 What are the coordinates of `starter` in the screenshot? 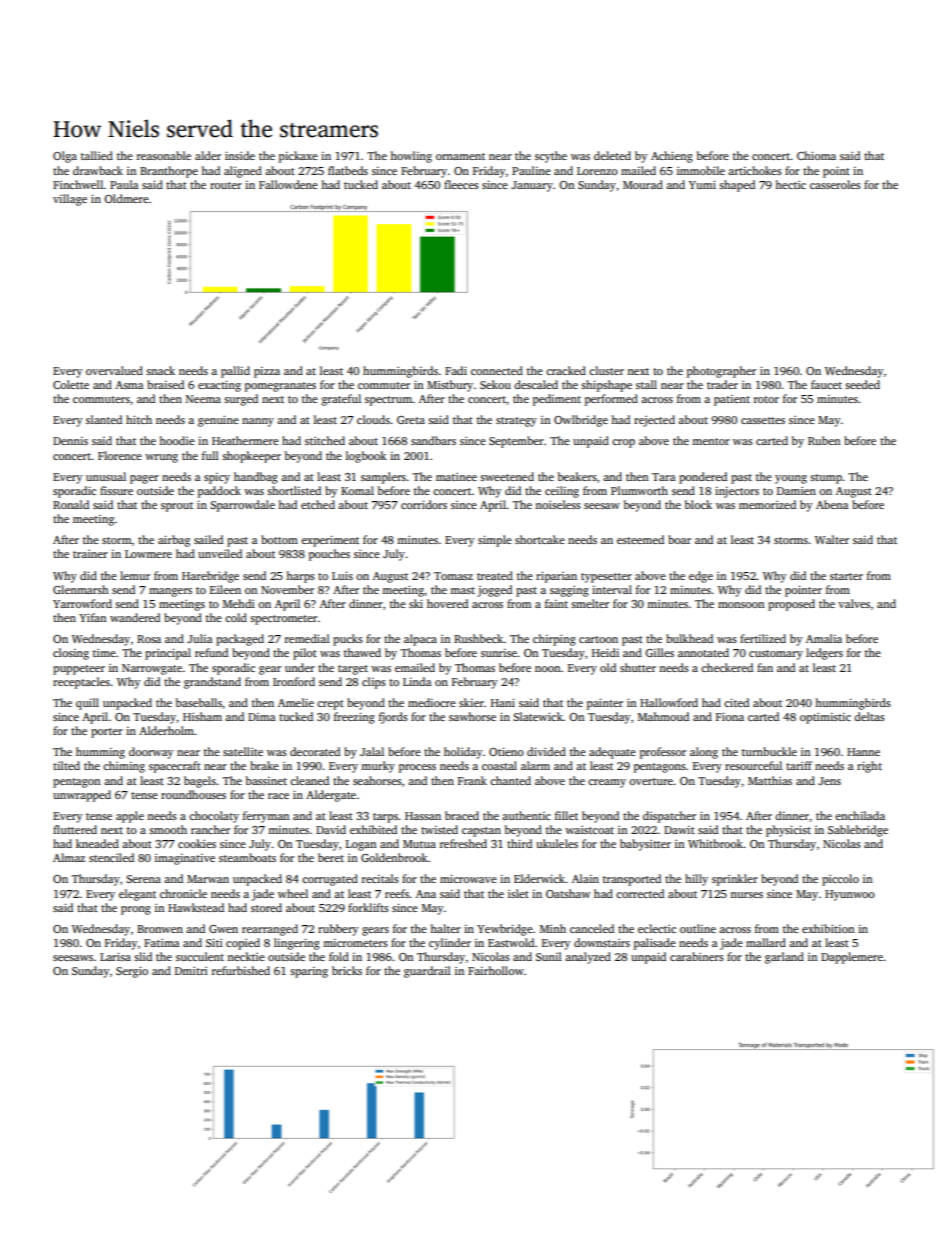 It's located at (846, 576).
